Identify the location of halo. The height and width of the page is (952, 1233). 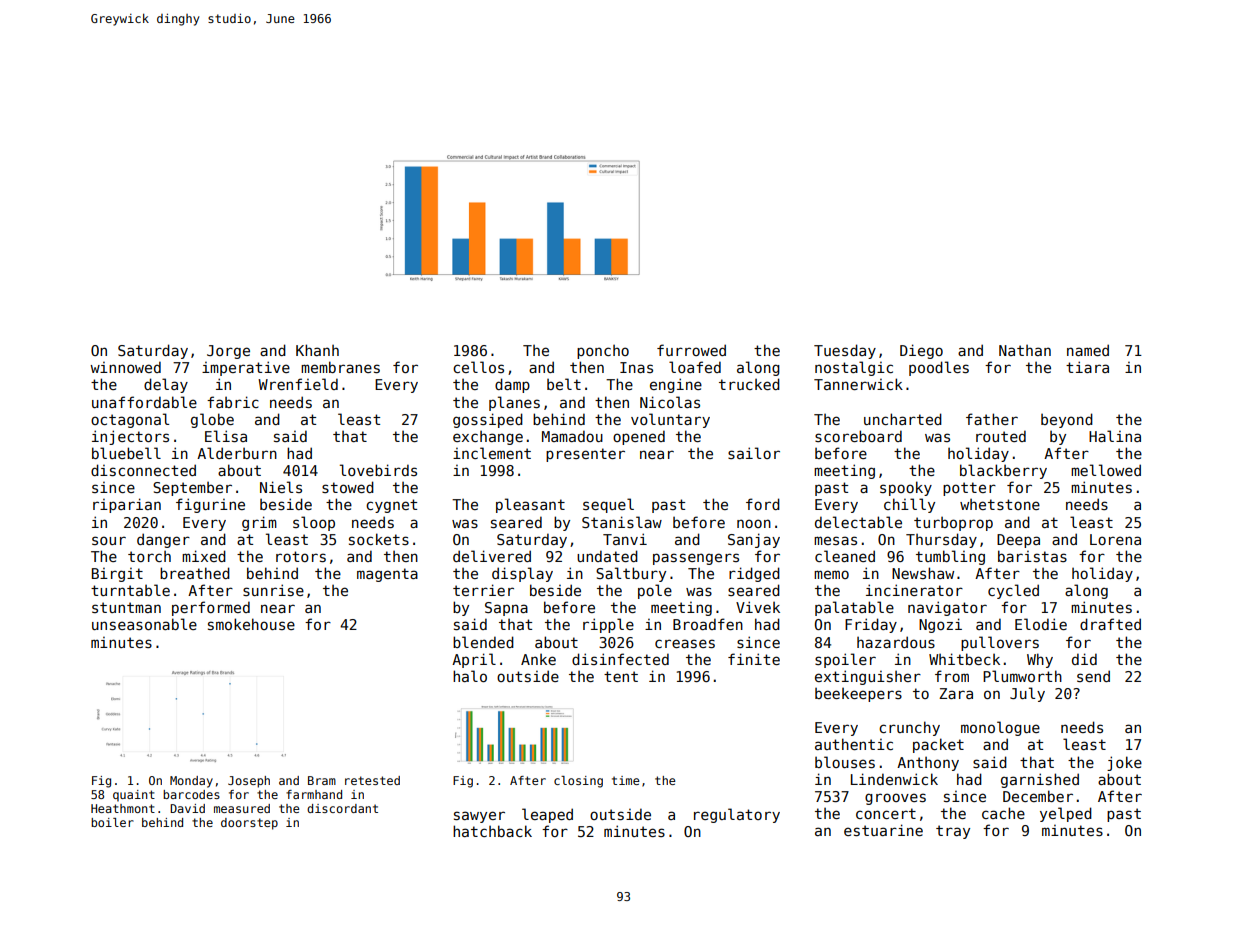
(470, 676).
